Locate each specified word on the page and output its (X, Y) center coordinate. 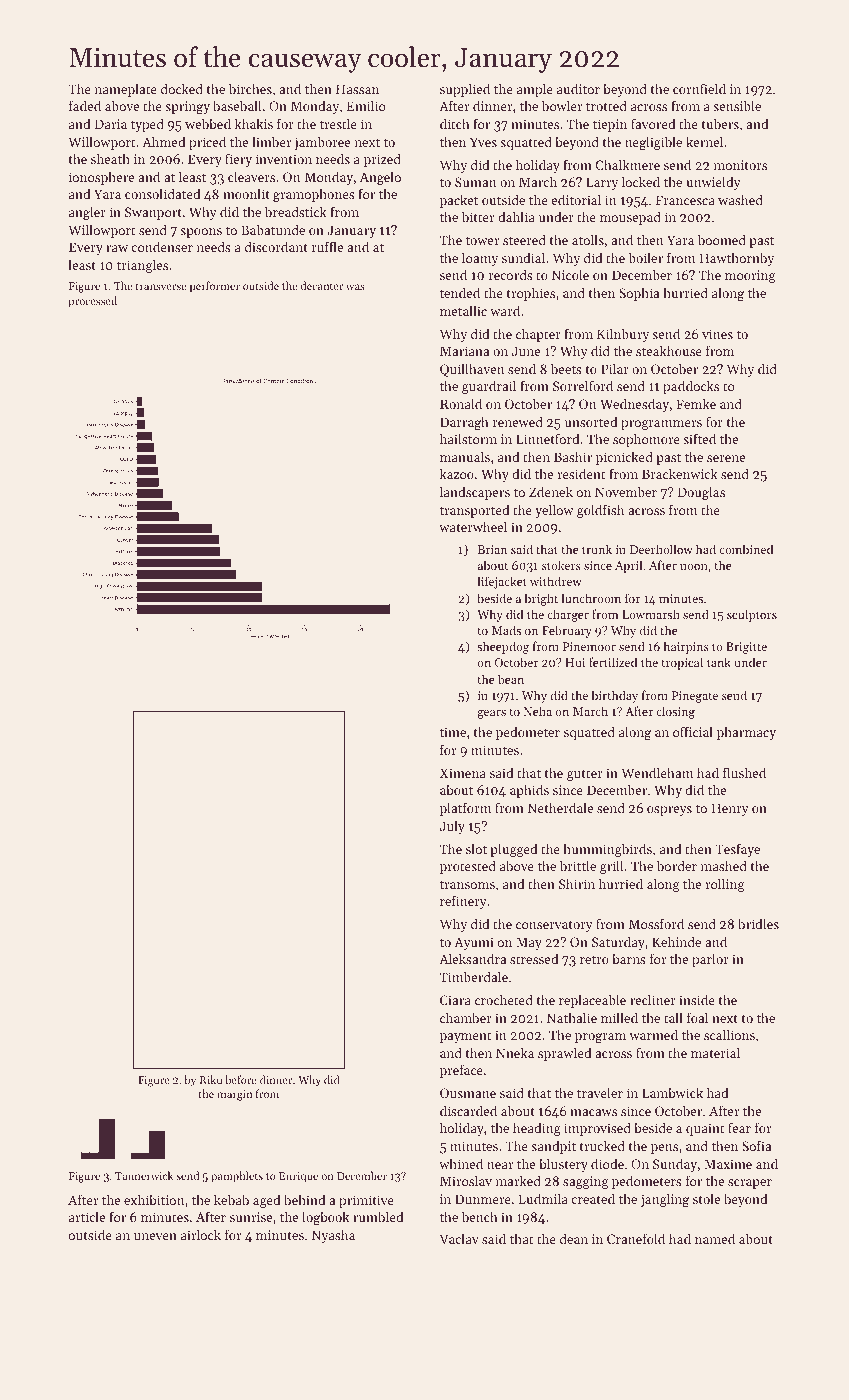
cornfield (699, 88)
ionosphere (101, 178)
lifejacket (502, 582)
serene (726, 458)
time (453, 732)
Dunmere (483, 1199)
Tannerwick (144, 1175)
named (715, 1238)
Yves (483, 142)
